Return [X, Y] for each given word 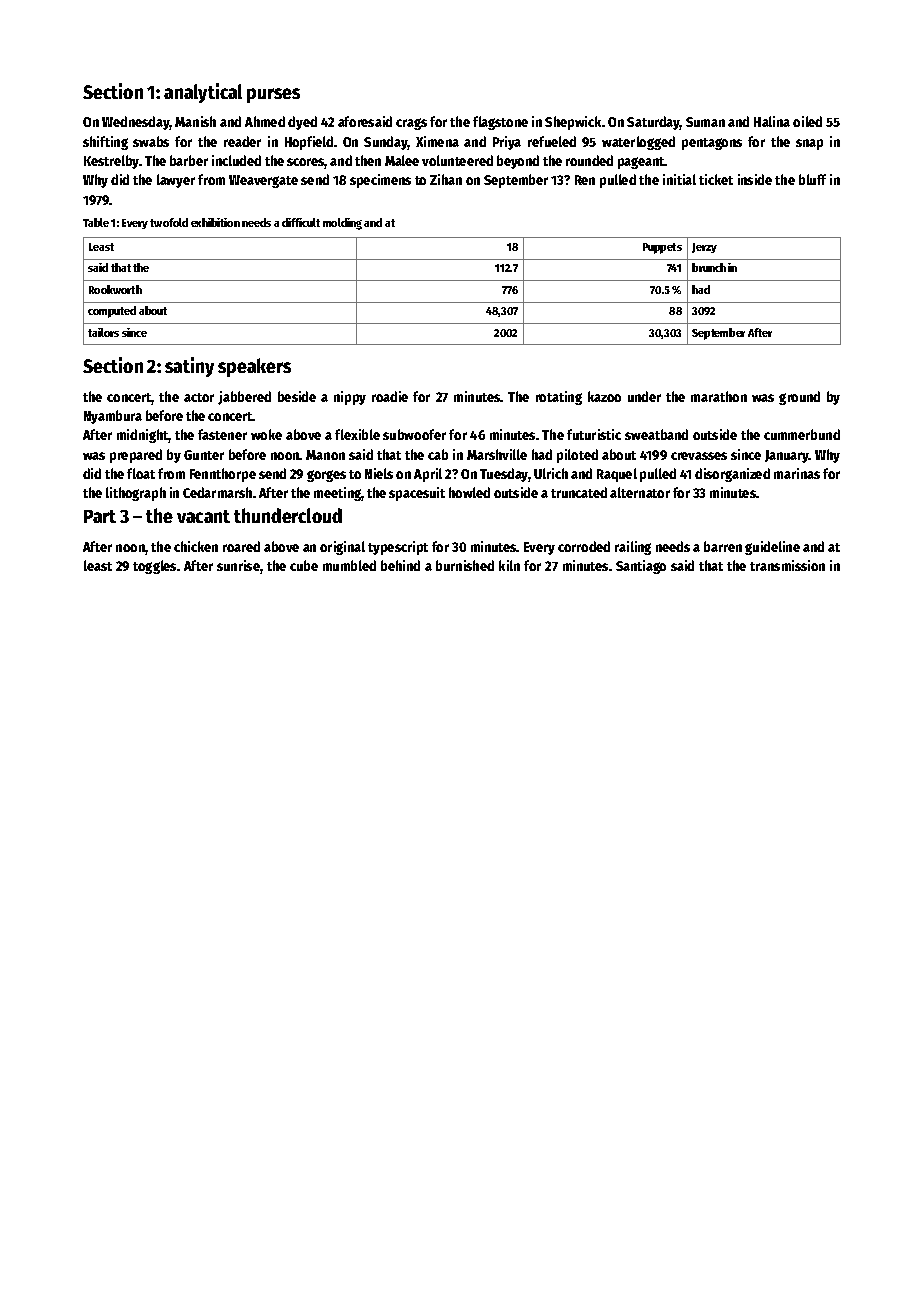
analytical [203, 93]
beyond [518, 162]
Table [96, 222]
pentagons [712, 144]
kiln [509, 565]
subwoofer [414, 434]
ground [799, 398]
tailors [103, 332]
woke [266, 434]
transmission [787, 565]
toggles [154, 567]
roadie [390, 396]
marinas [797, 473]
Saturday [653, 123]
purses [273, 95]
